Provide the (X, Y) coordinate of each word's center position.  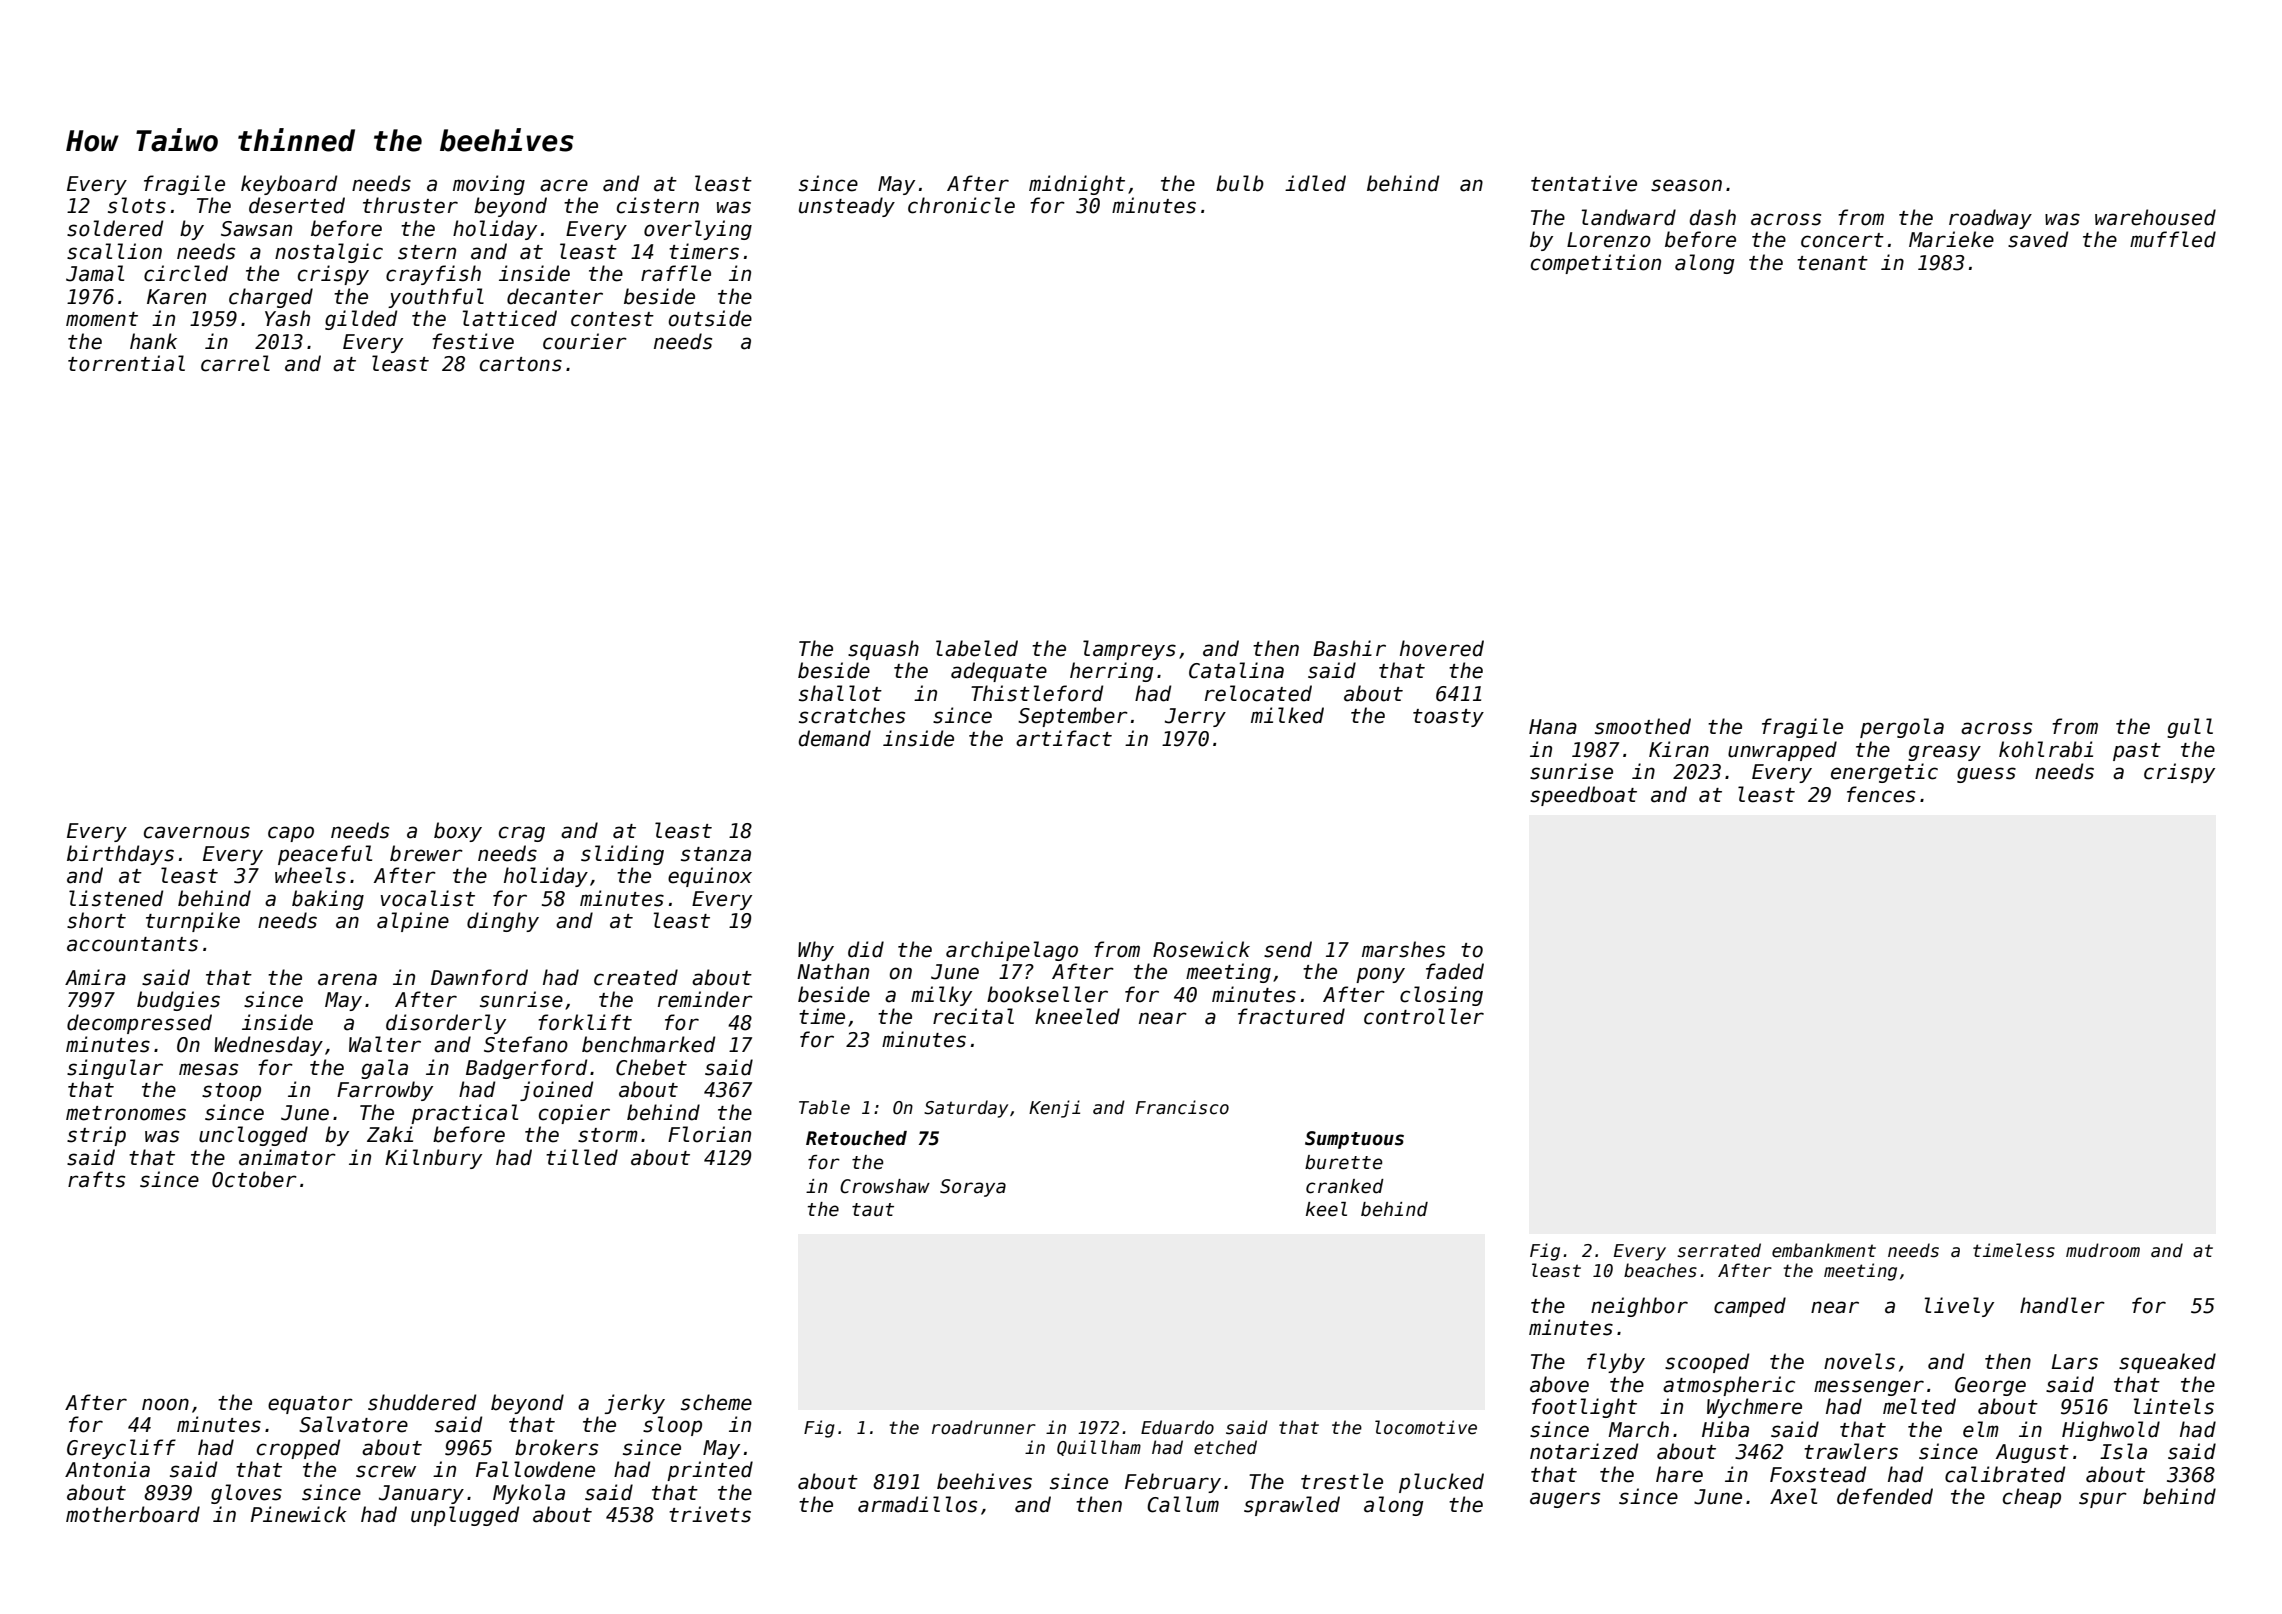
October (254, 1179)
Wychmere (1754, 1408)
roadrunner (984, 1427)
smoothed (1643, 726)
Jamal (95, 273)
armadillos (917, 1504)
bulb (1240, 183)
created (636, 977)
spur (2103, 1500)
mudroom (2103, 1250)
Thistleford (1037, 693)
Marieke (1951, 239)
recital (973, 1016)
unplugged (465, 1516)
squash (883, 650)
